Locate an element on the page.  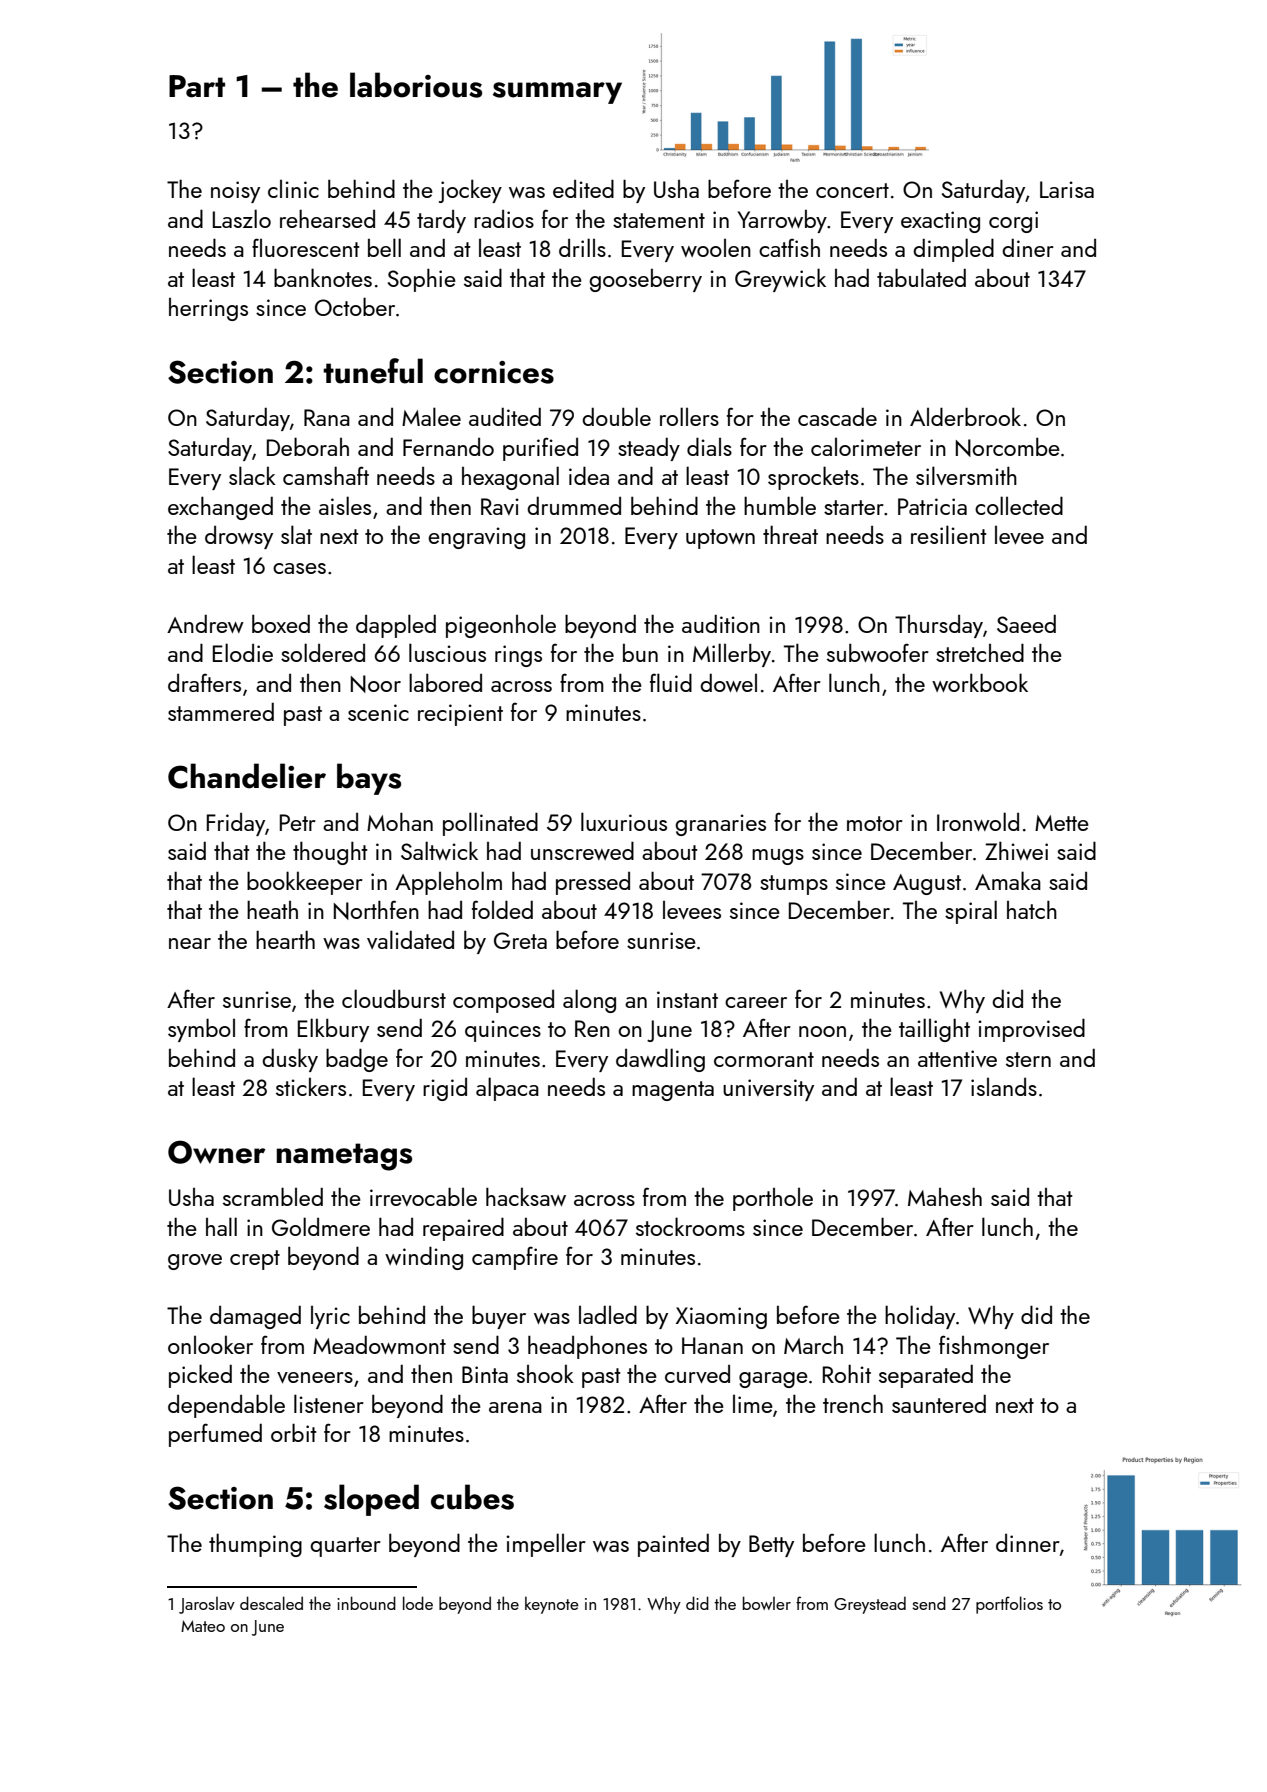
noisy is located at coordinates (235, 192).
